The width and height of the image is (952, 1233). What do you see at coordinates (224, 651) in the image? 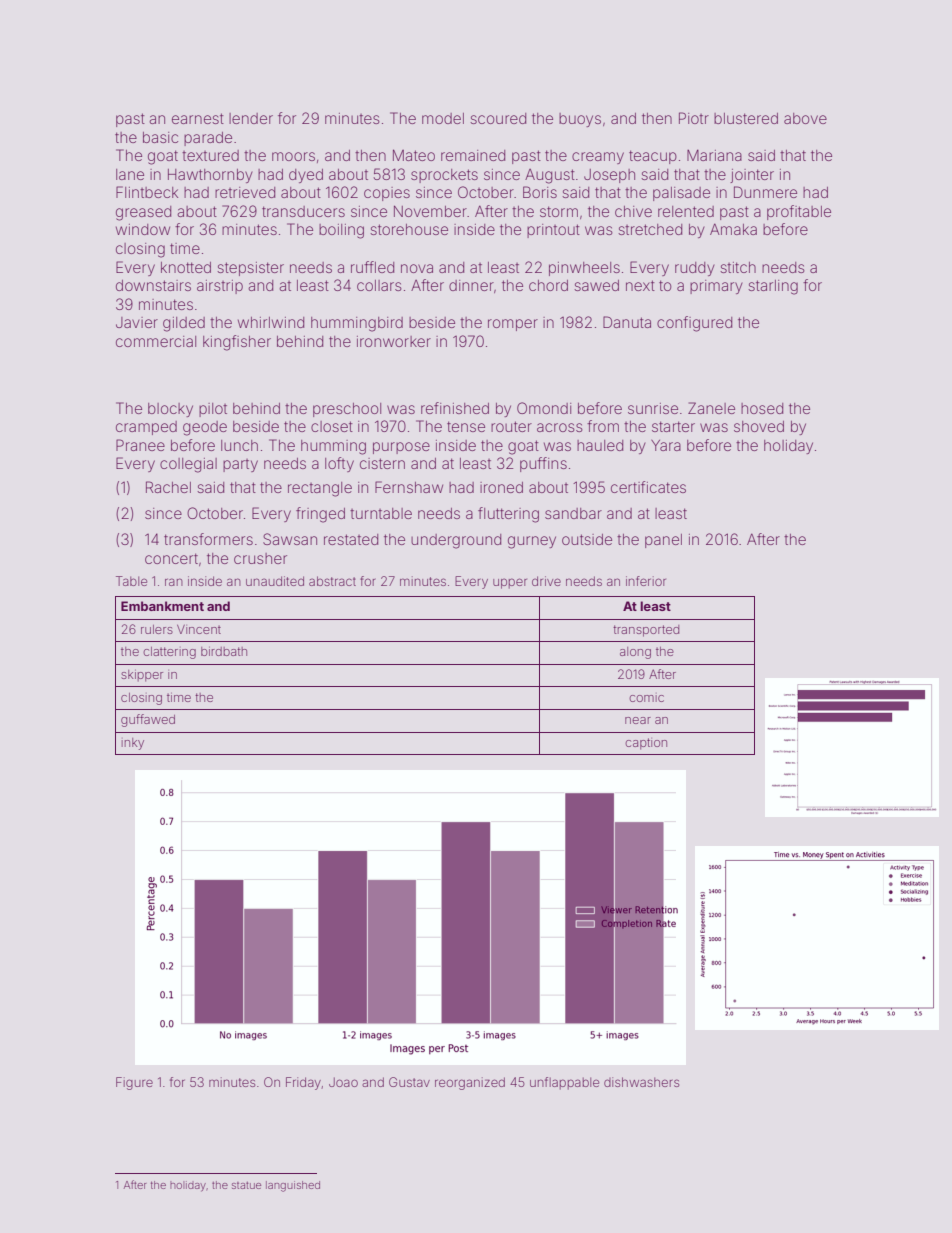
I see `birdbath` at bounding box center [224, 651].
